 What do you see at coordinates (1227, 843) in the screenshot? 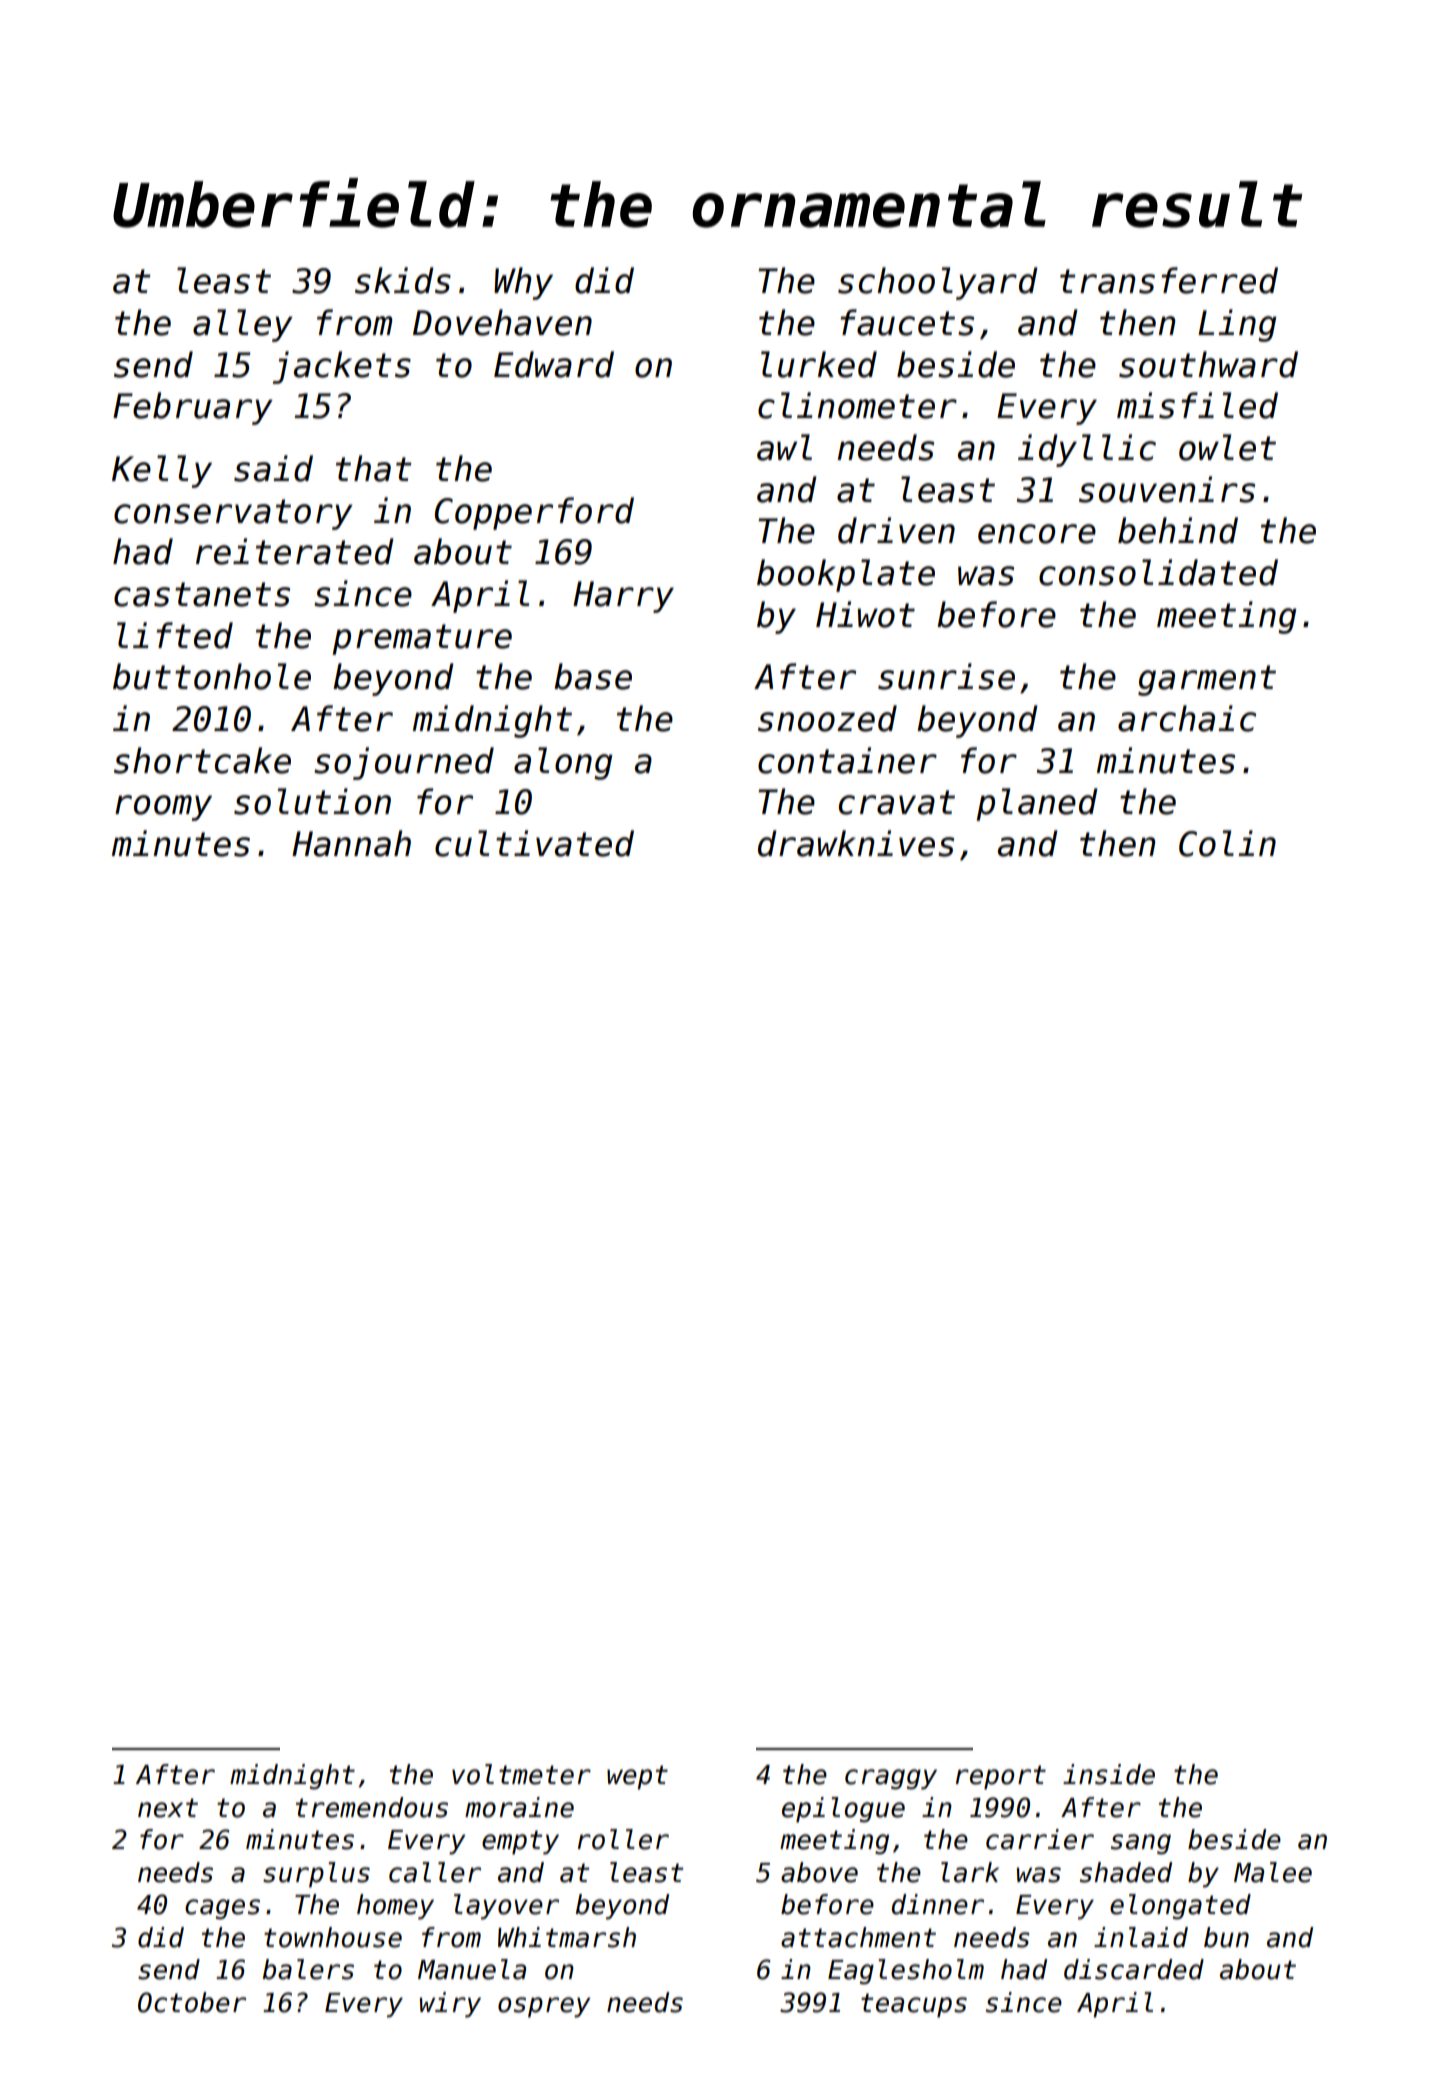
I see `Colin` at bounding box center [1227, 843].
